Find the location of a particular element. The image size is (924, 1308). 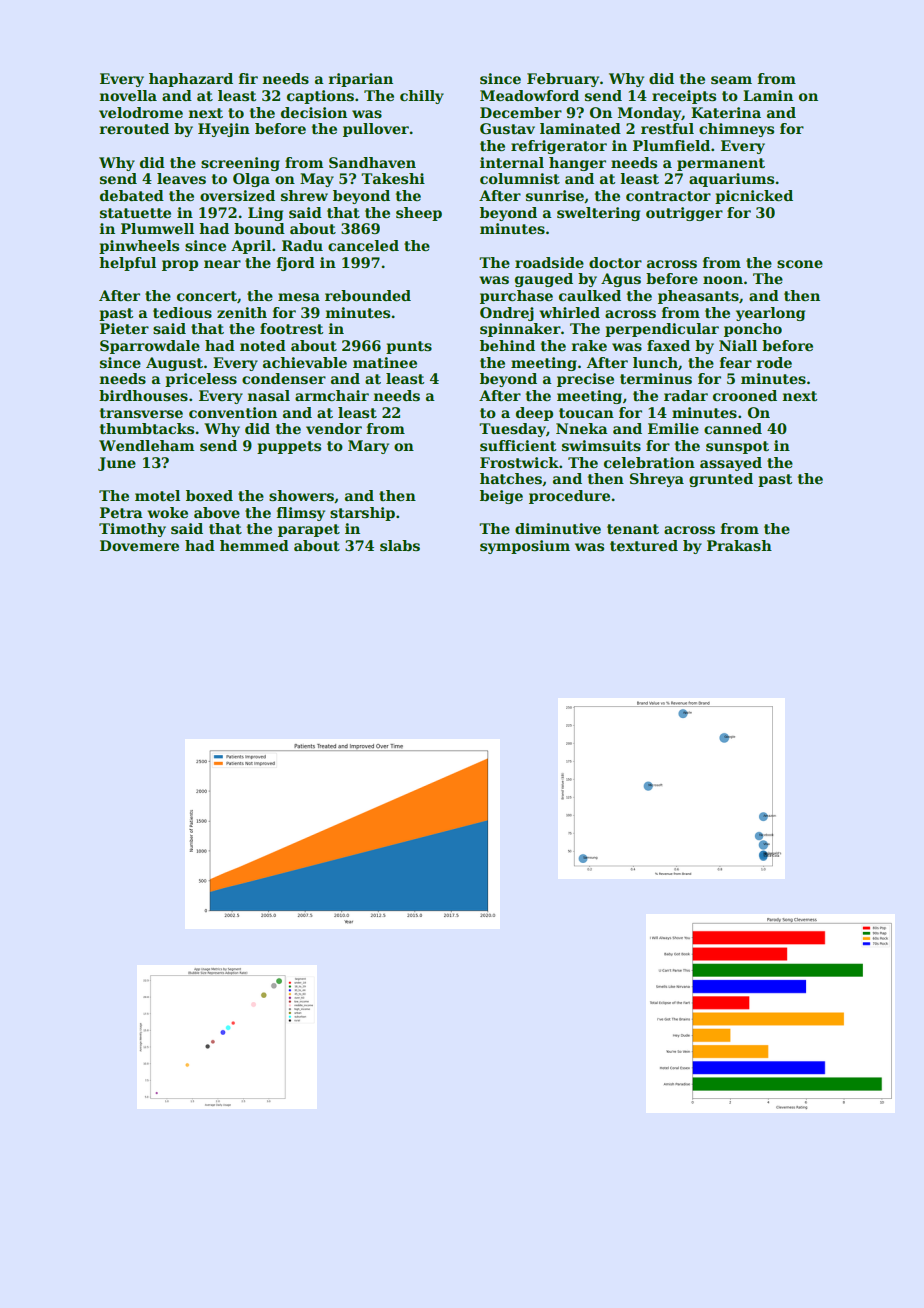

Mary is located at coordinates (368, 447).
